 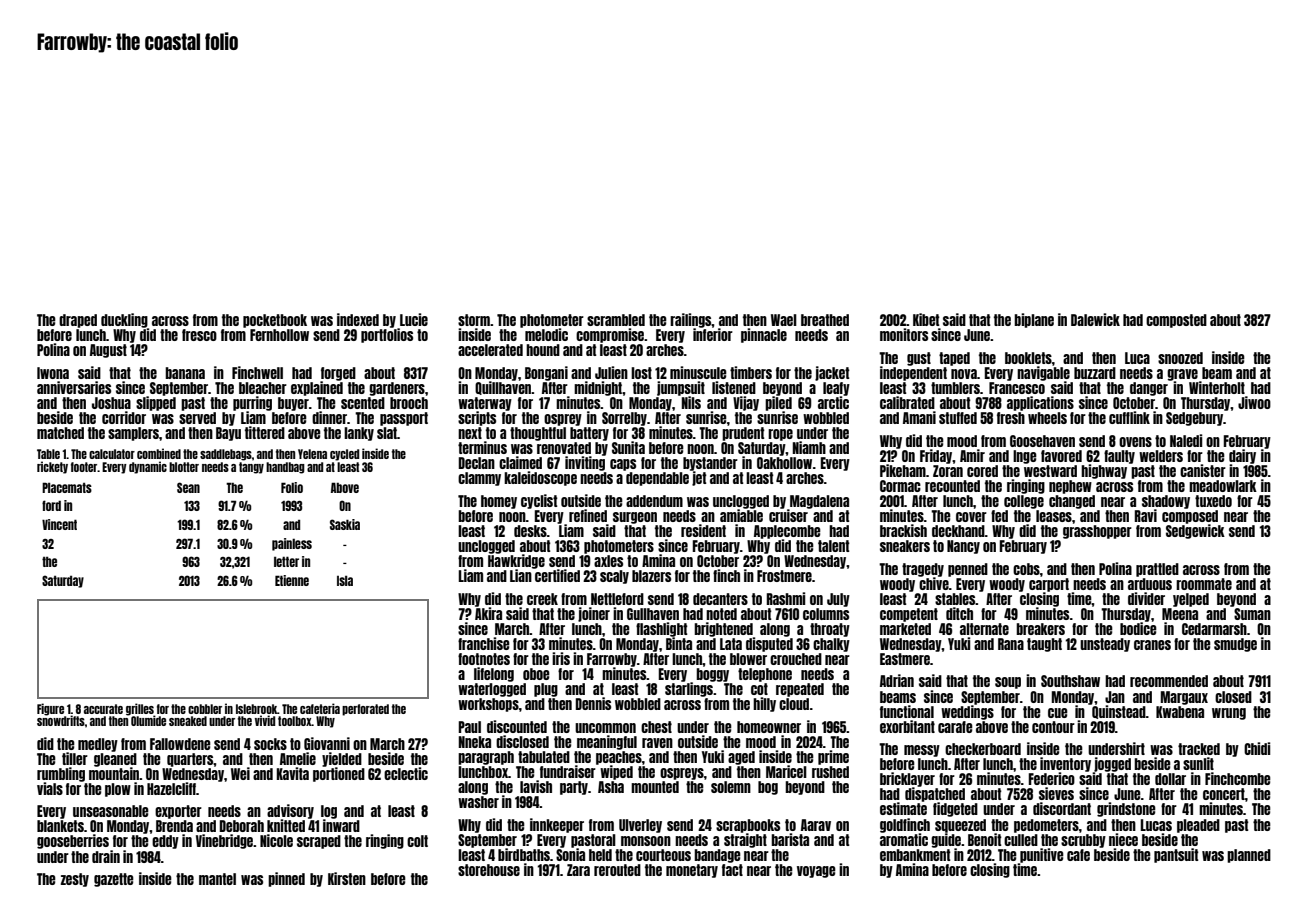 I want to click on forged, so click(x=338, y=374).
